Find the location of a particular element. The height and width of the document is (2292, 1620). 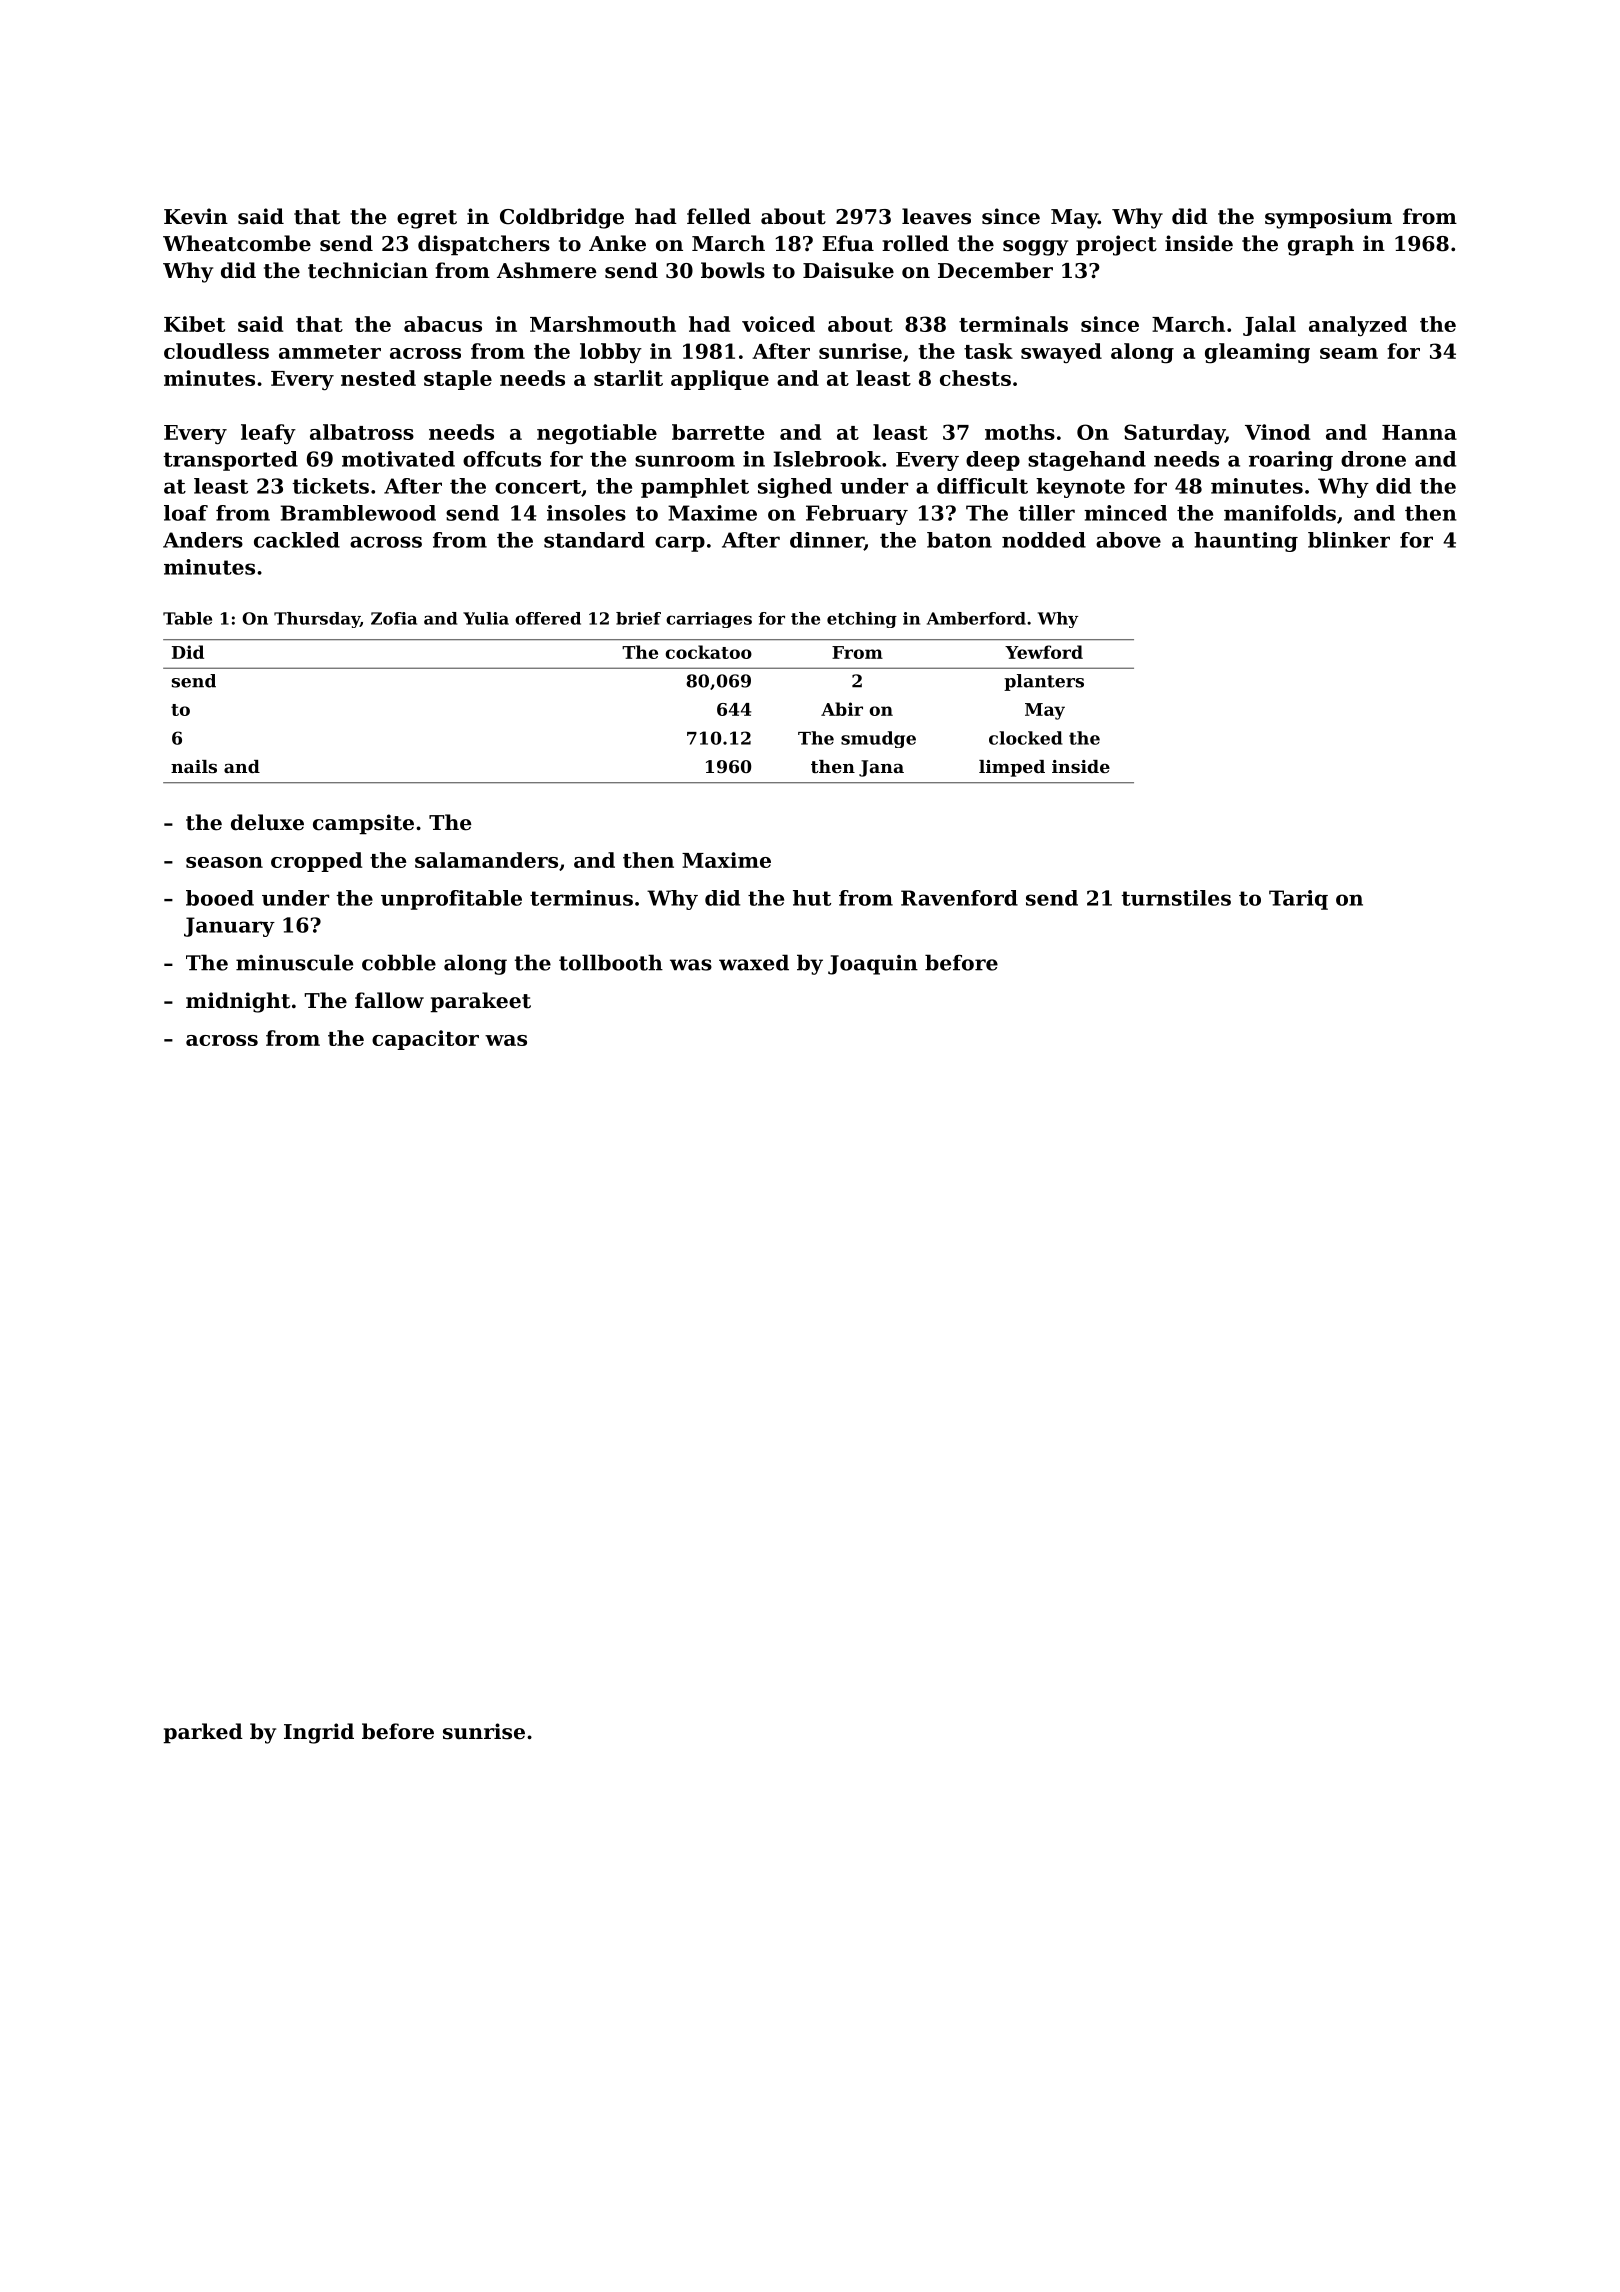

parked is located at coordinates (203, 1733).
